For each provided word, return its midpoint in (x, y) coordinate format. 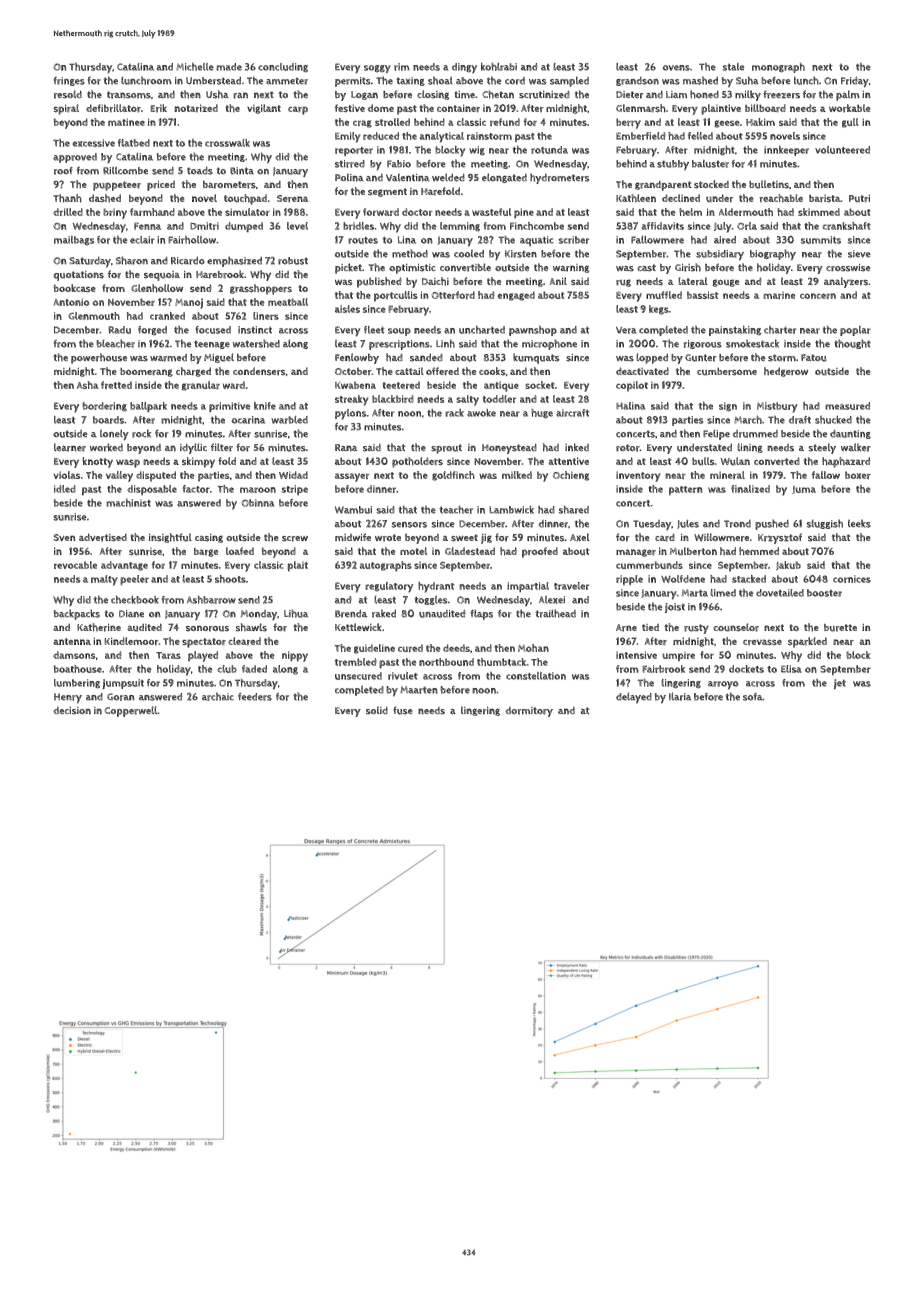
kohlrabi (499, 66)
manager (636, 553)
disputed (156, 476)
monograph (778, 67)
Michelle (195, 66)
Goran (121, 697)
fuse (403, 710)
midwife (353, 537)
